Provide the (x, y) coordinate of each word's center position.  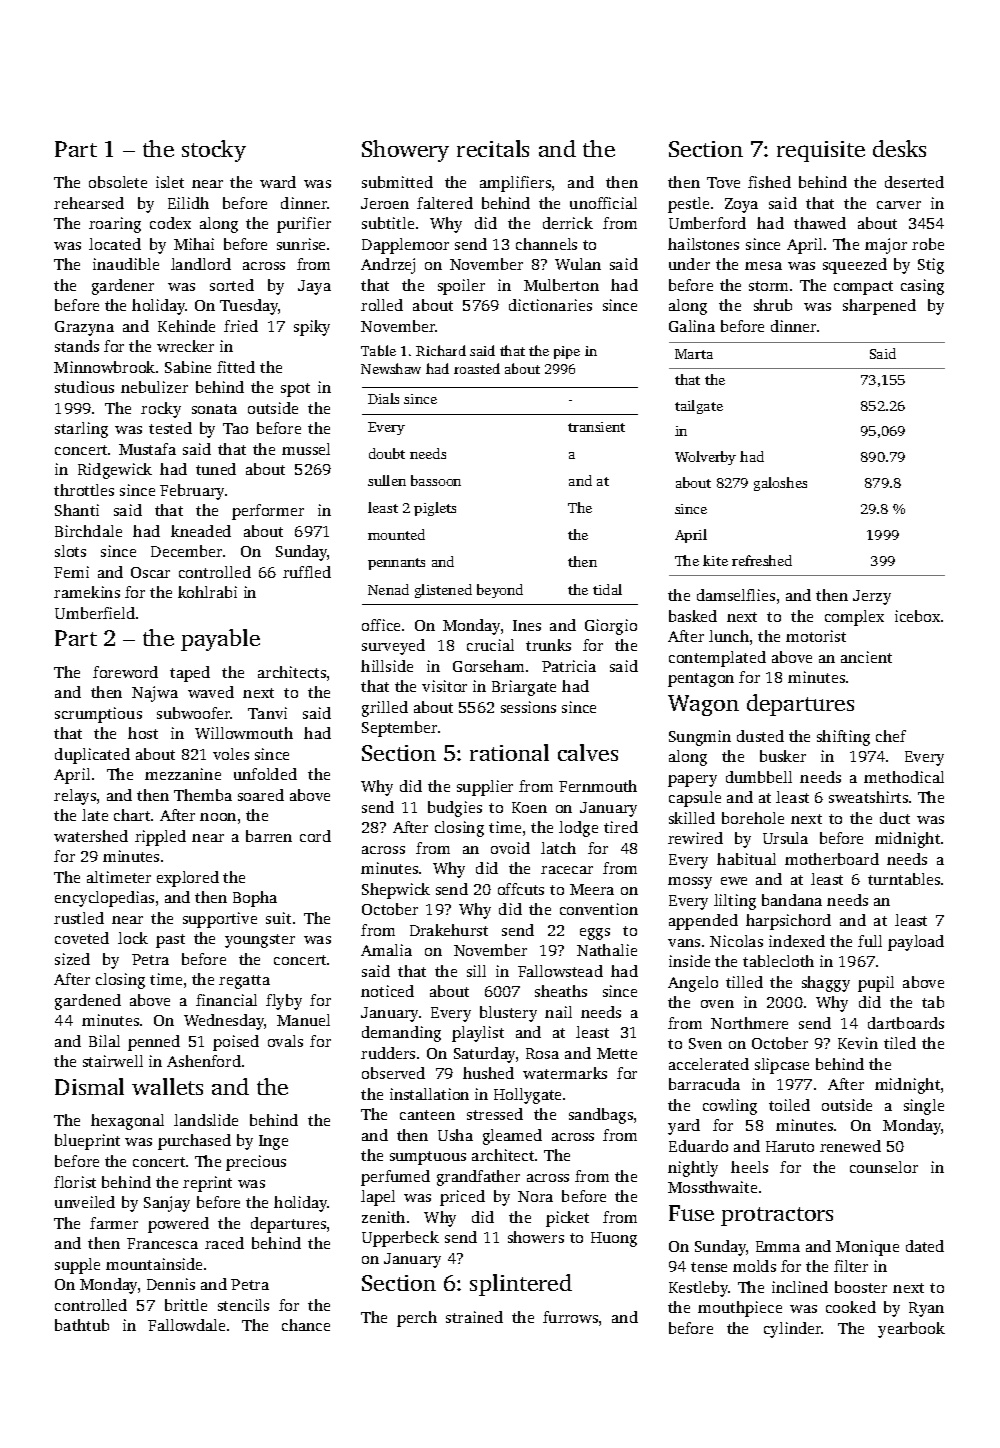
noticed (387, 991)
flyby (284, 1002)
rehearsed (89, 203)
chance (306, 1325)
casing (922, 287)
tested (170, 428)
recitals (493, 148)
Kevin (858, 1043)
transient (596, 427)
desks (899, 148)
